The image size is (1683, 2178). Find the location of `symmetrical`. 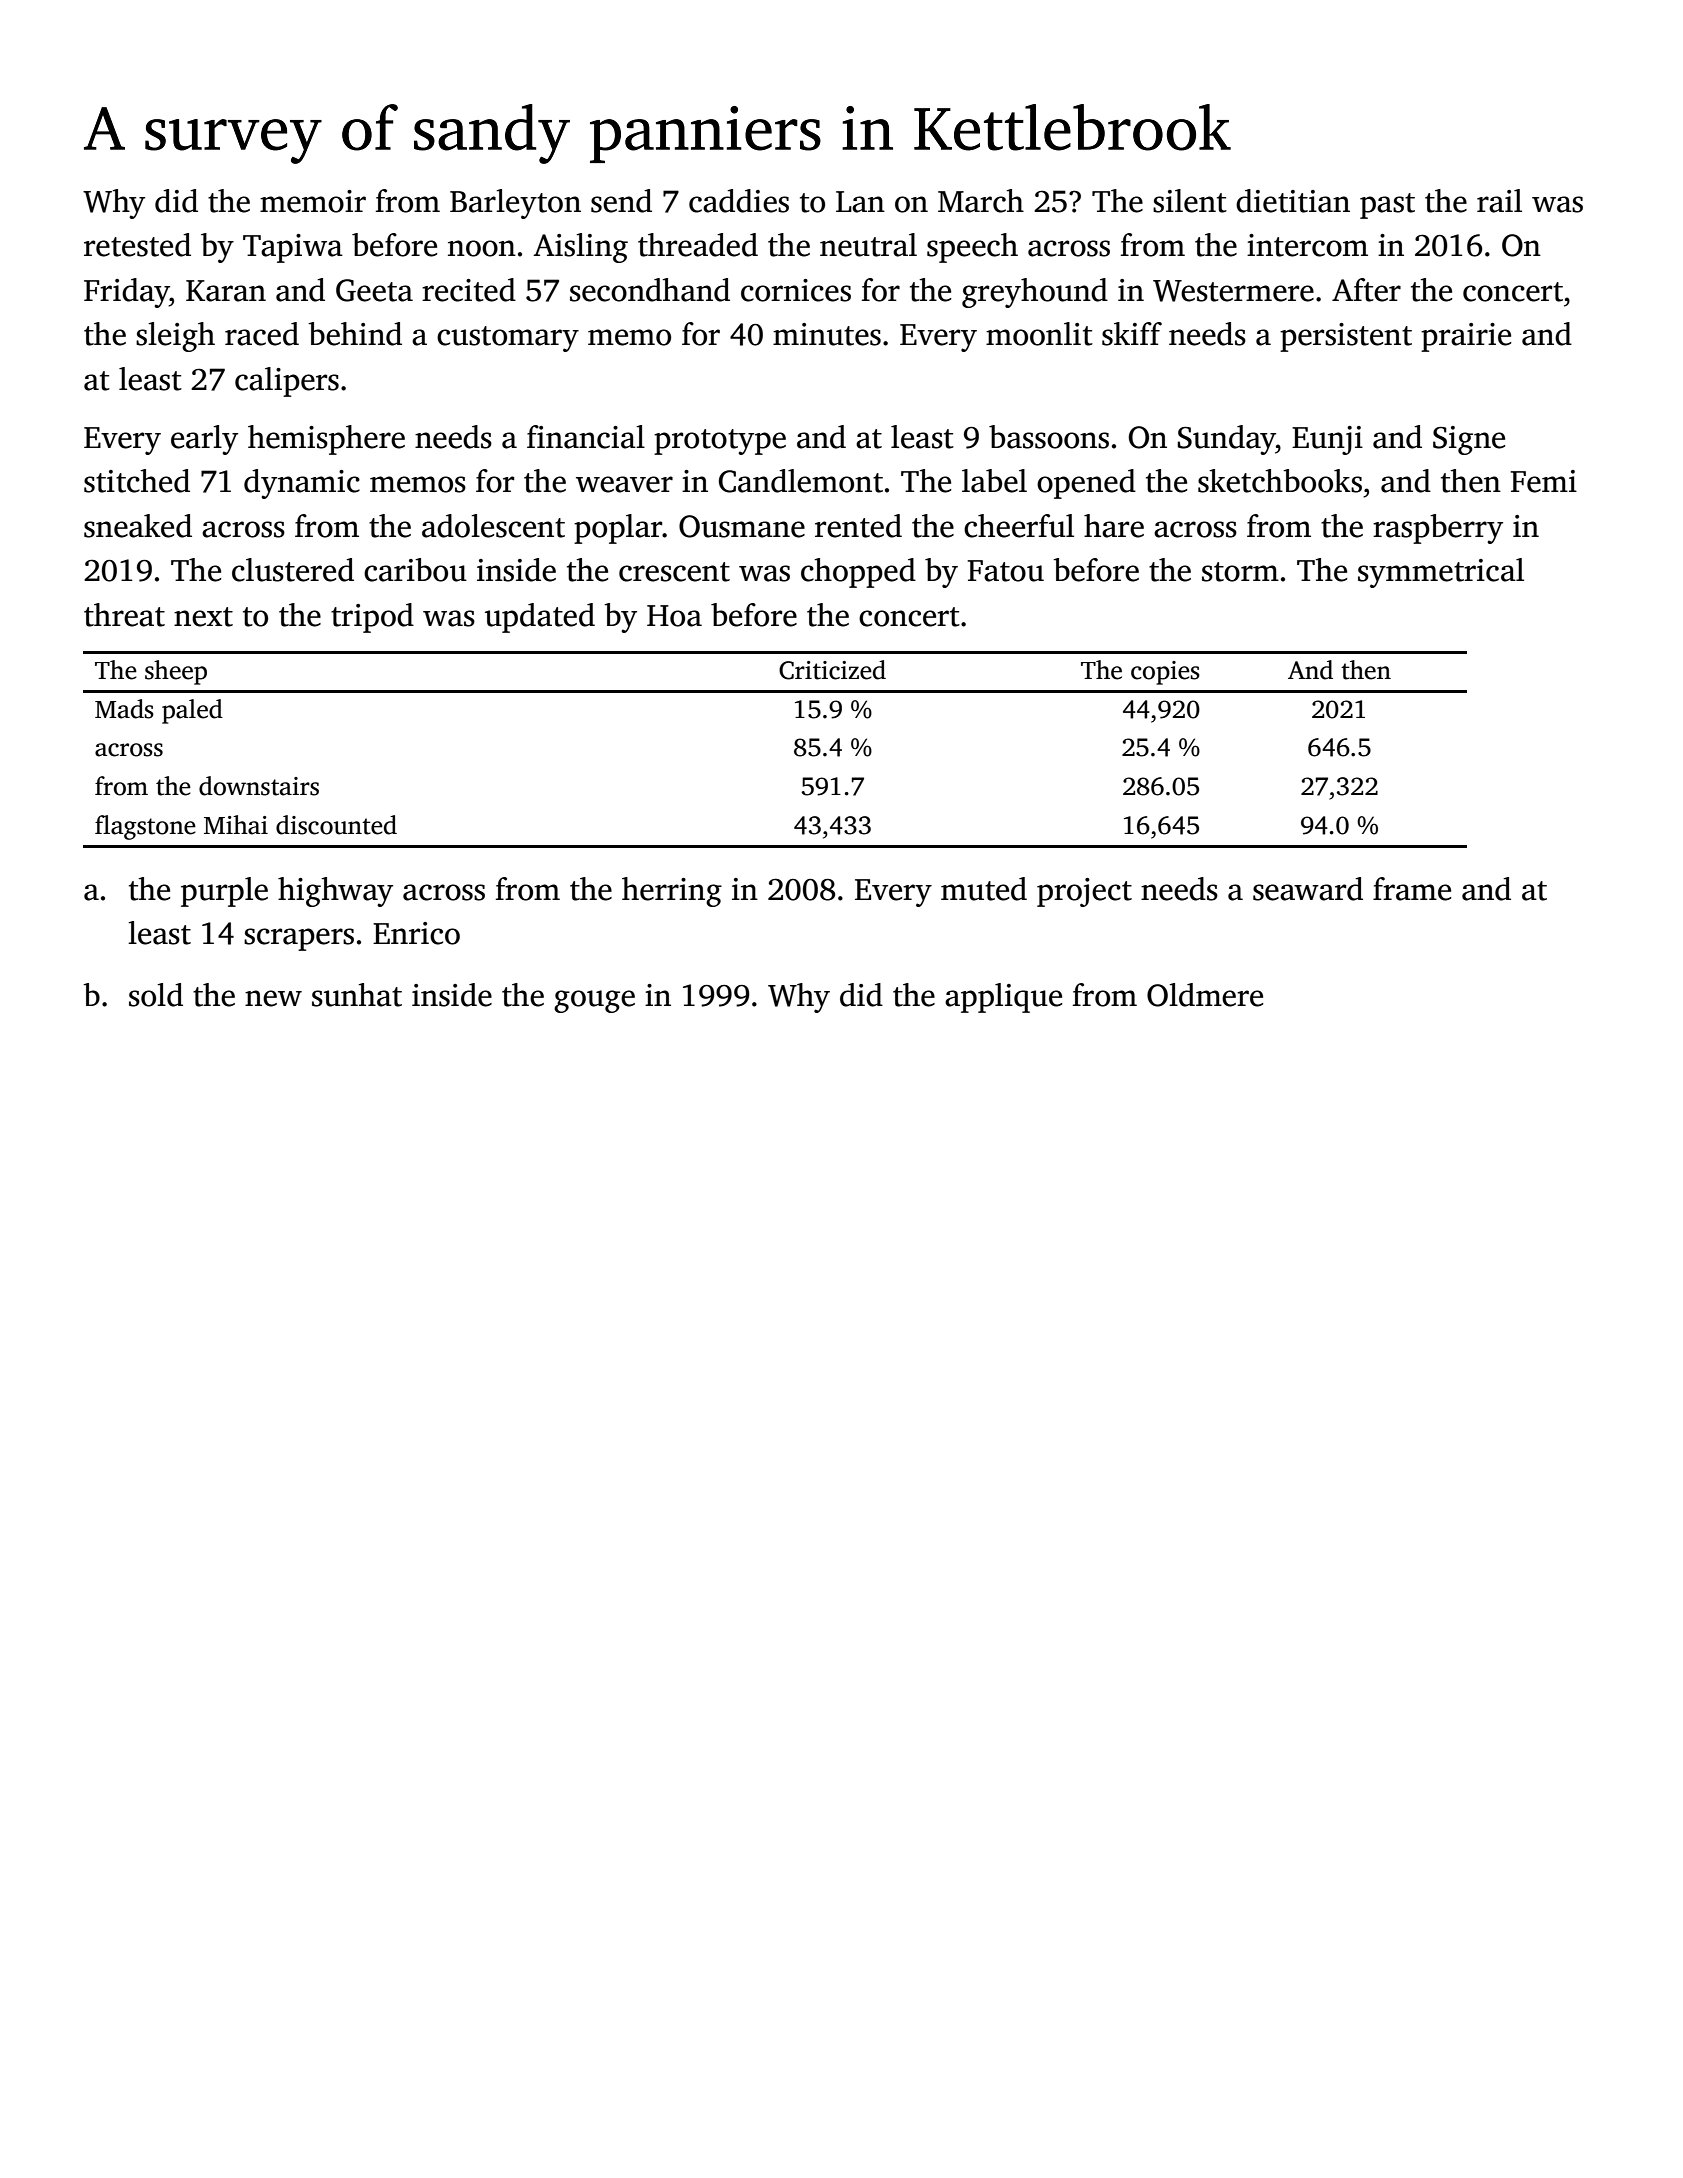

symmetrical is located at coordinates (1441, 573).
